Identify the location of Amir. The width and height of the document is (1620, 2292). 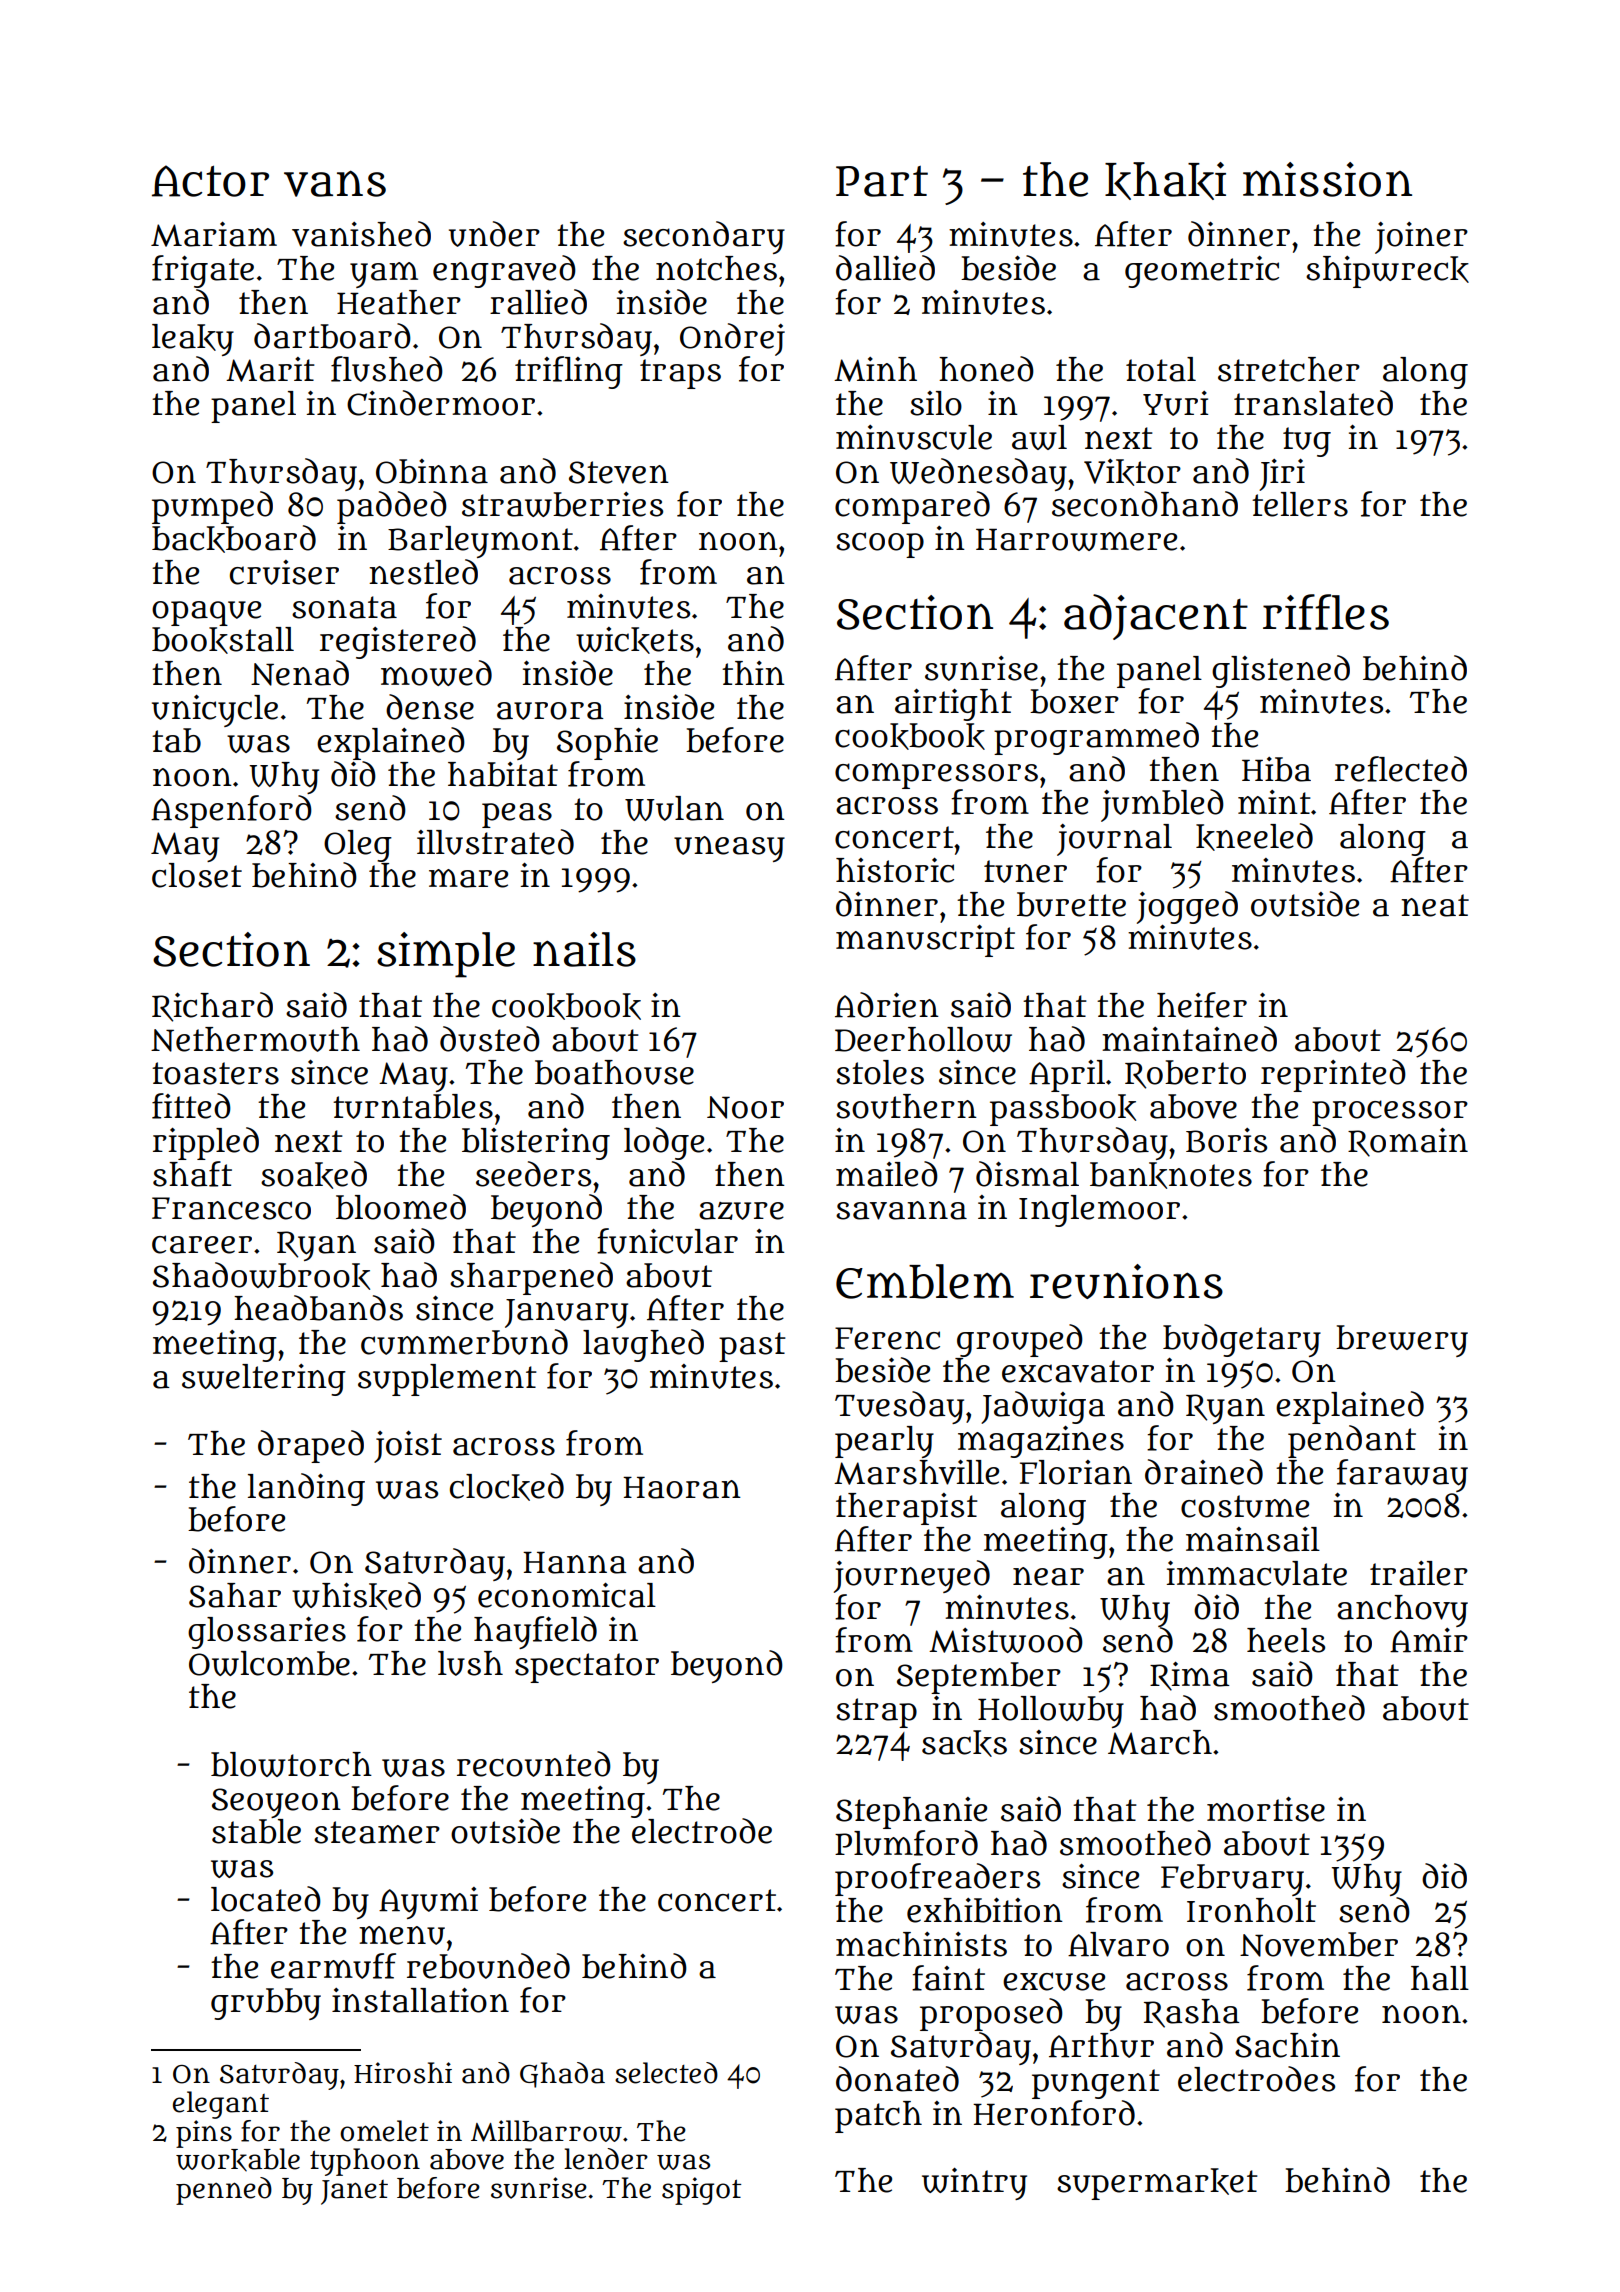
(1429, 1640).
